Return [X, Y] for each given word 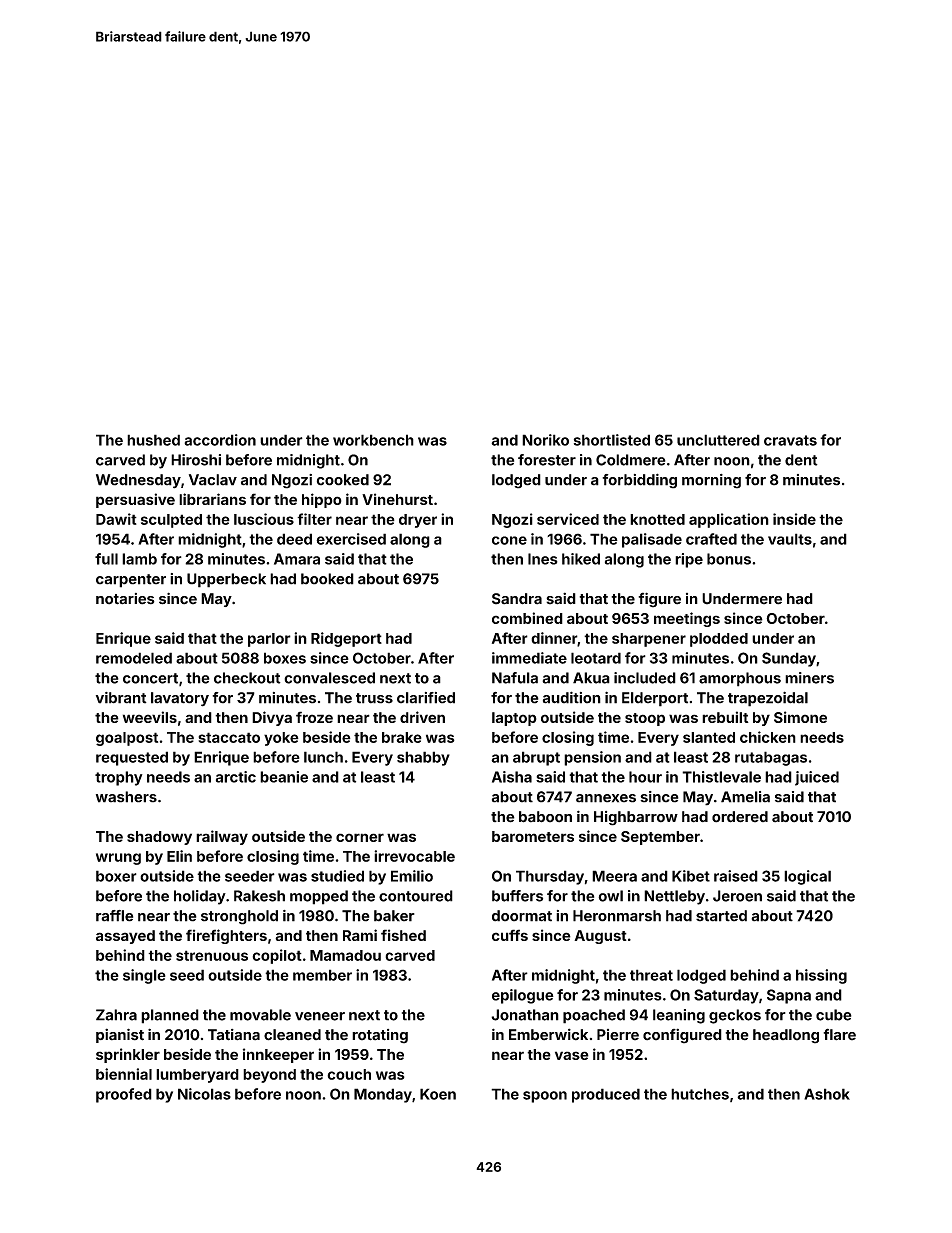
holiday [200, 897]
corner [360, 837]
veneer [320, 1016]
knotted [657, 519]
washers [126, 797]
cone [509, 540]
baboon [545, 817]
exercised [351, 539]
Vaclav [213, 480]
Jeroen [737, 896]
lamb [139, 559]
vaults [790, 539]
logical [807, 877]
